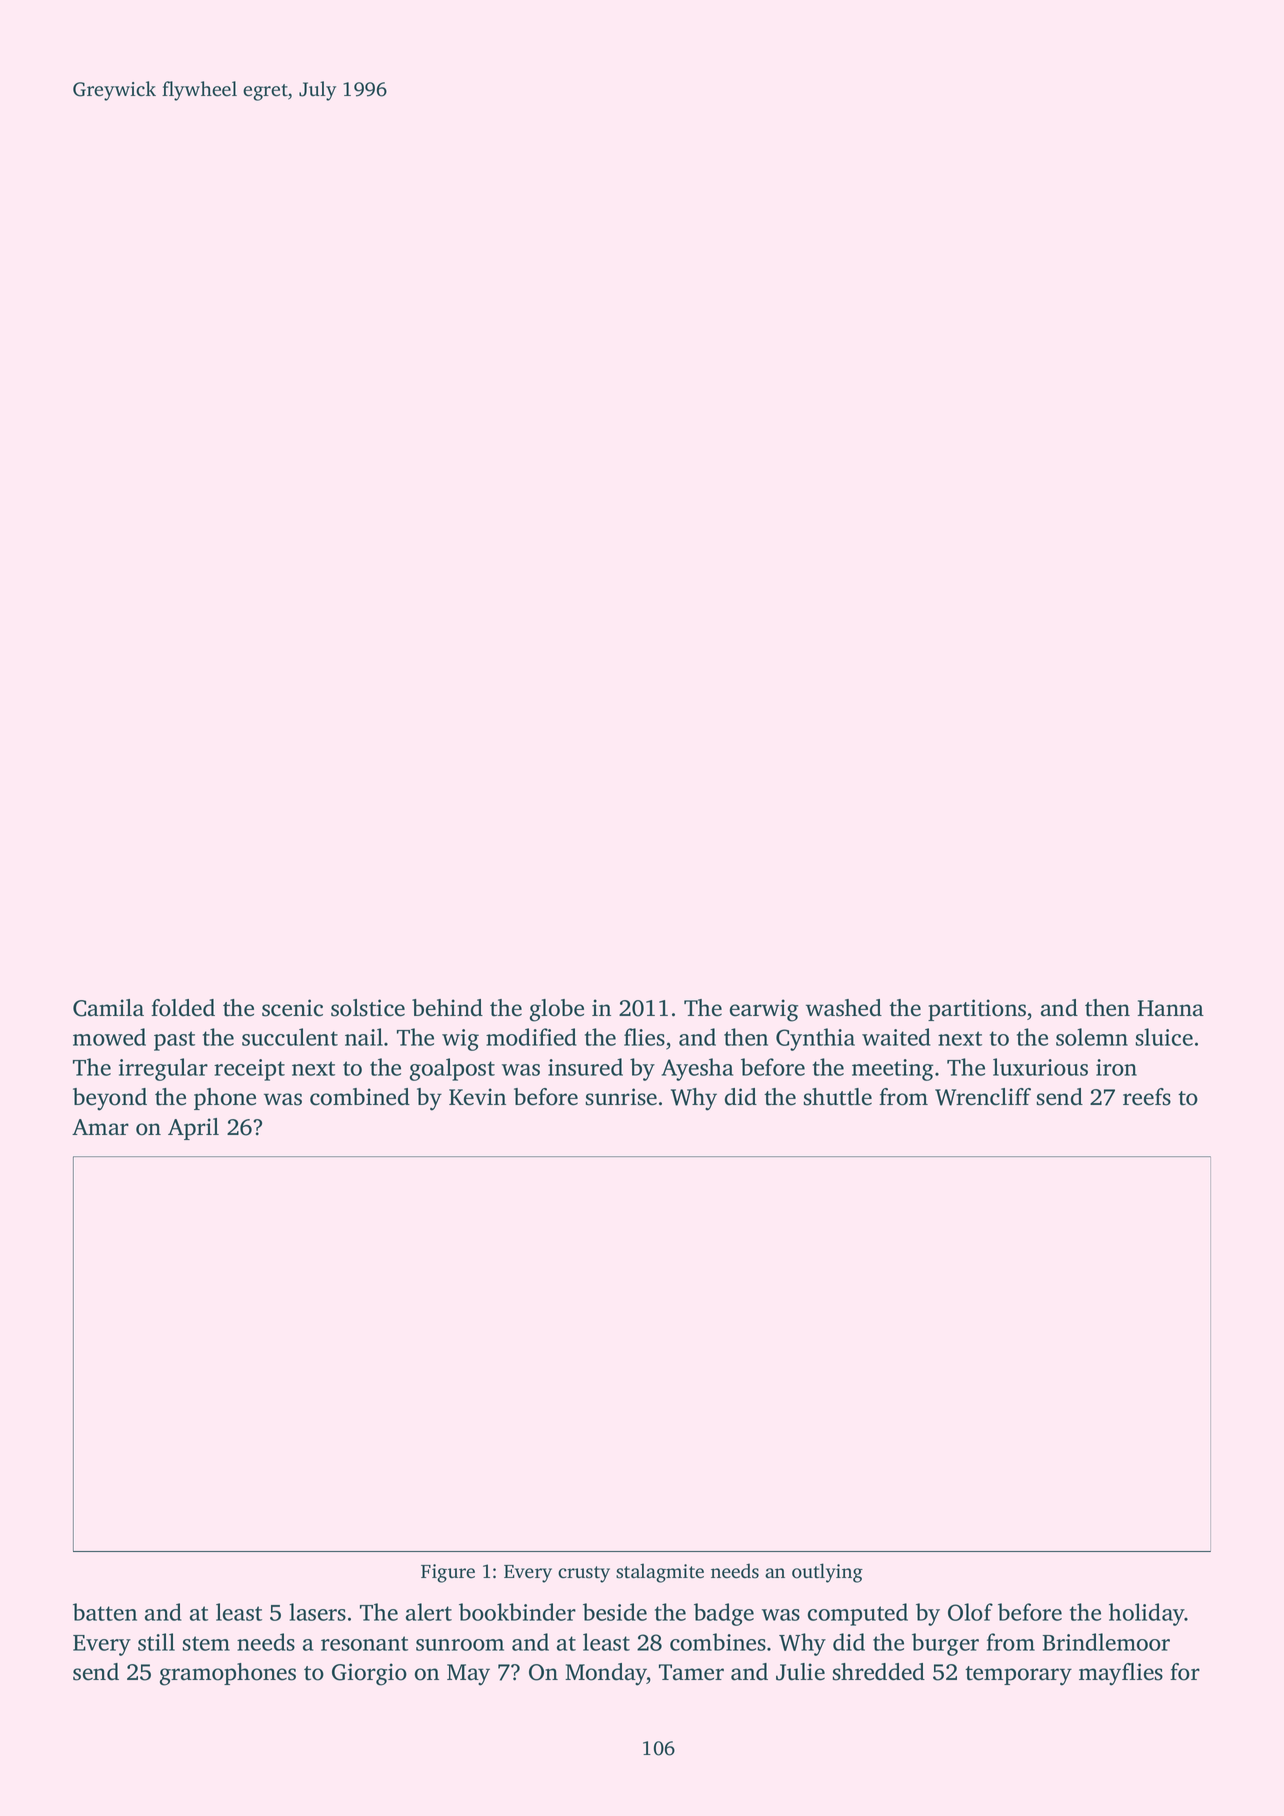  What do you see at coordinates (477, 1097) in the document?
I see `Kevin` at bounding box center [477, 1097].
